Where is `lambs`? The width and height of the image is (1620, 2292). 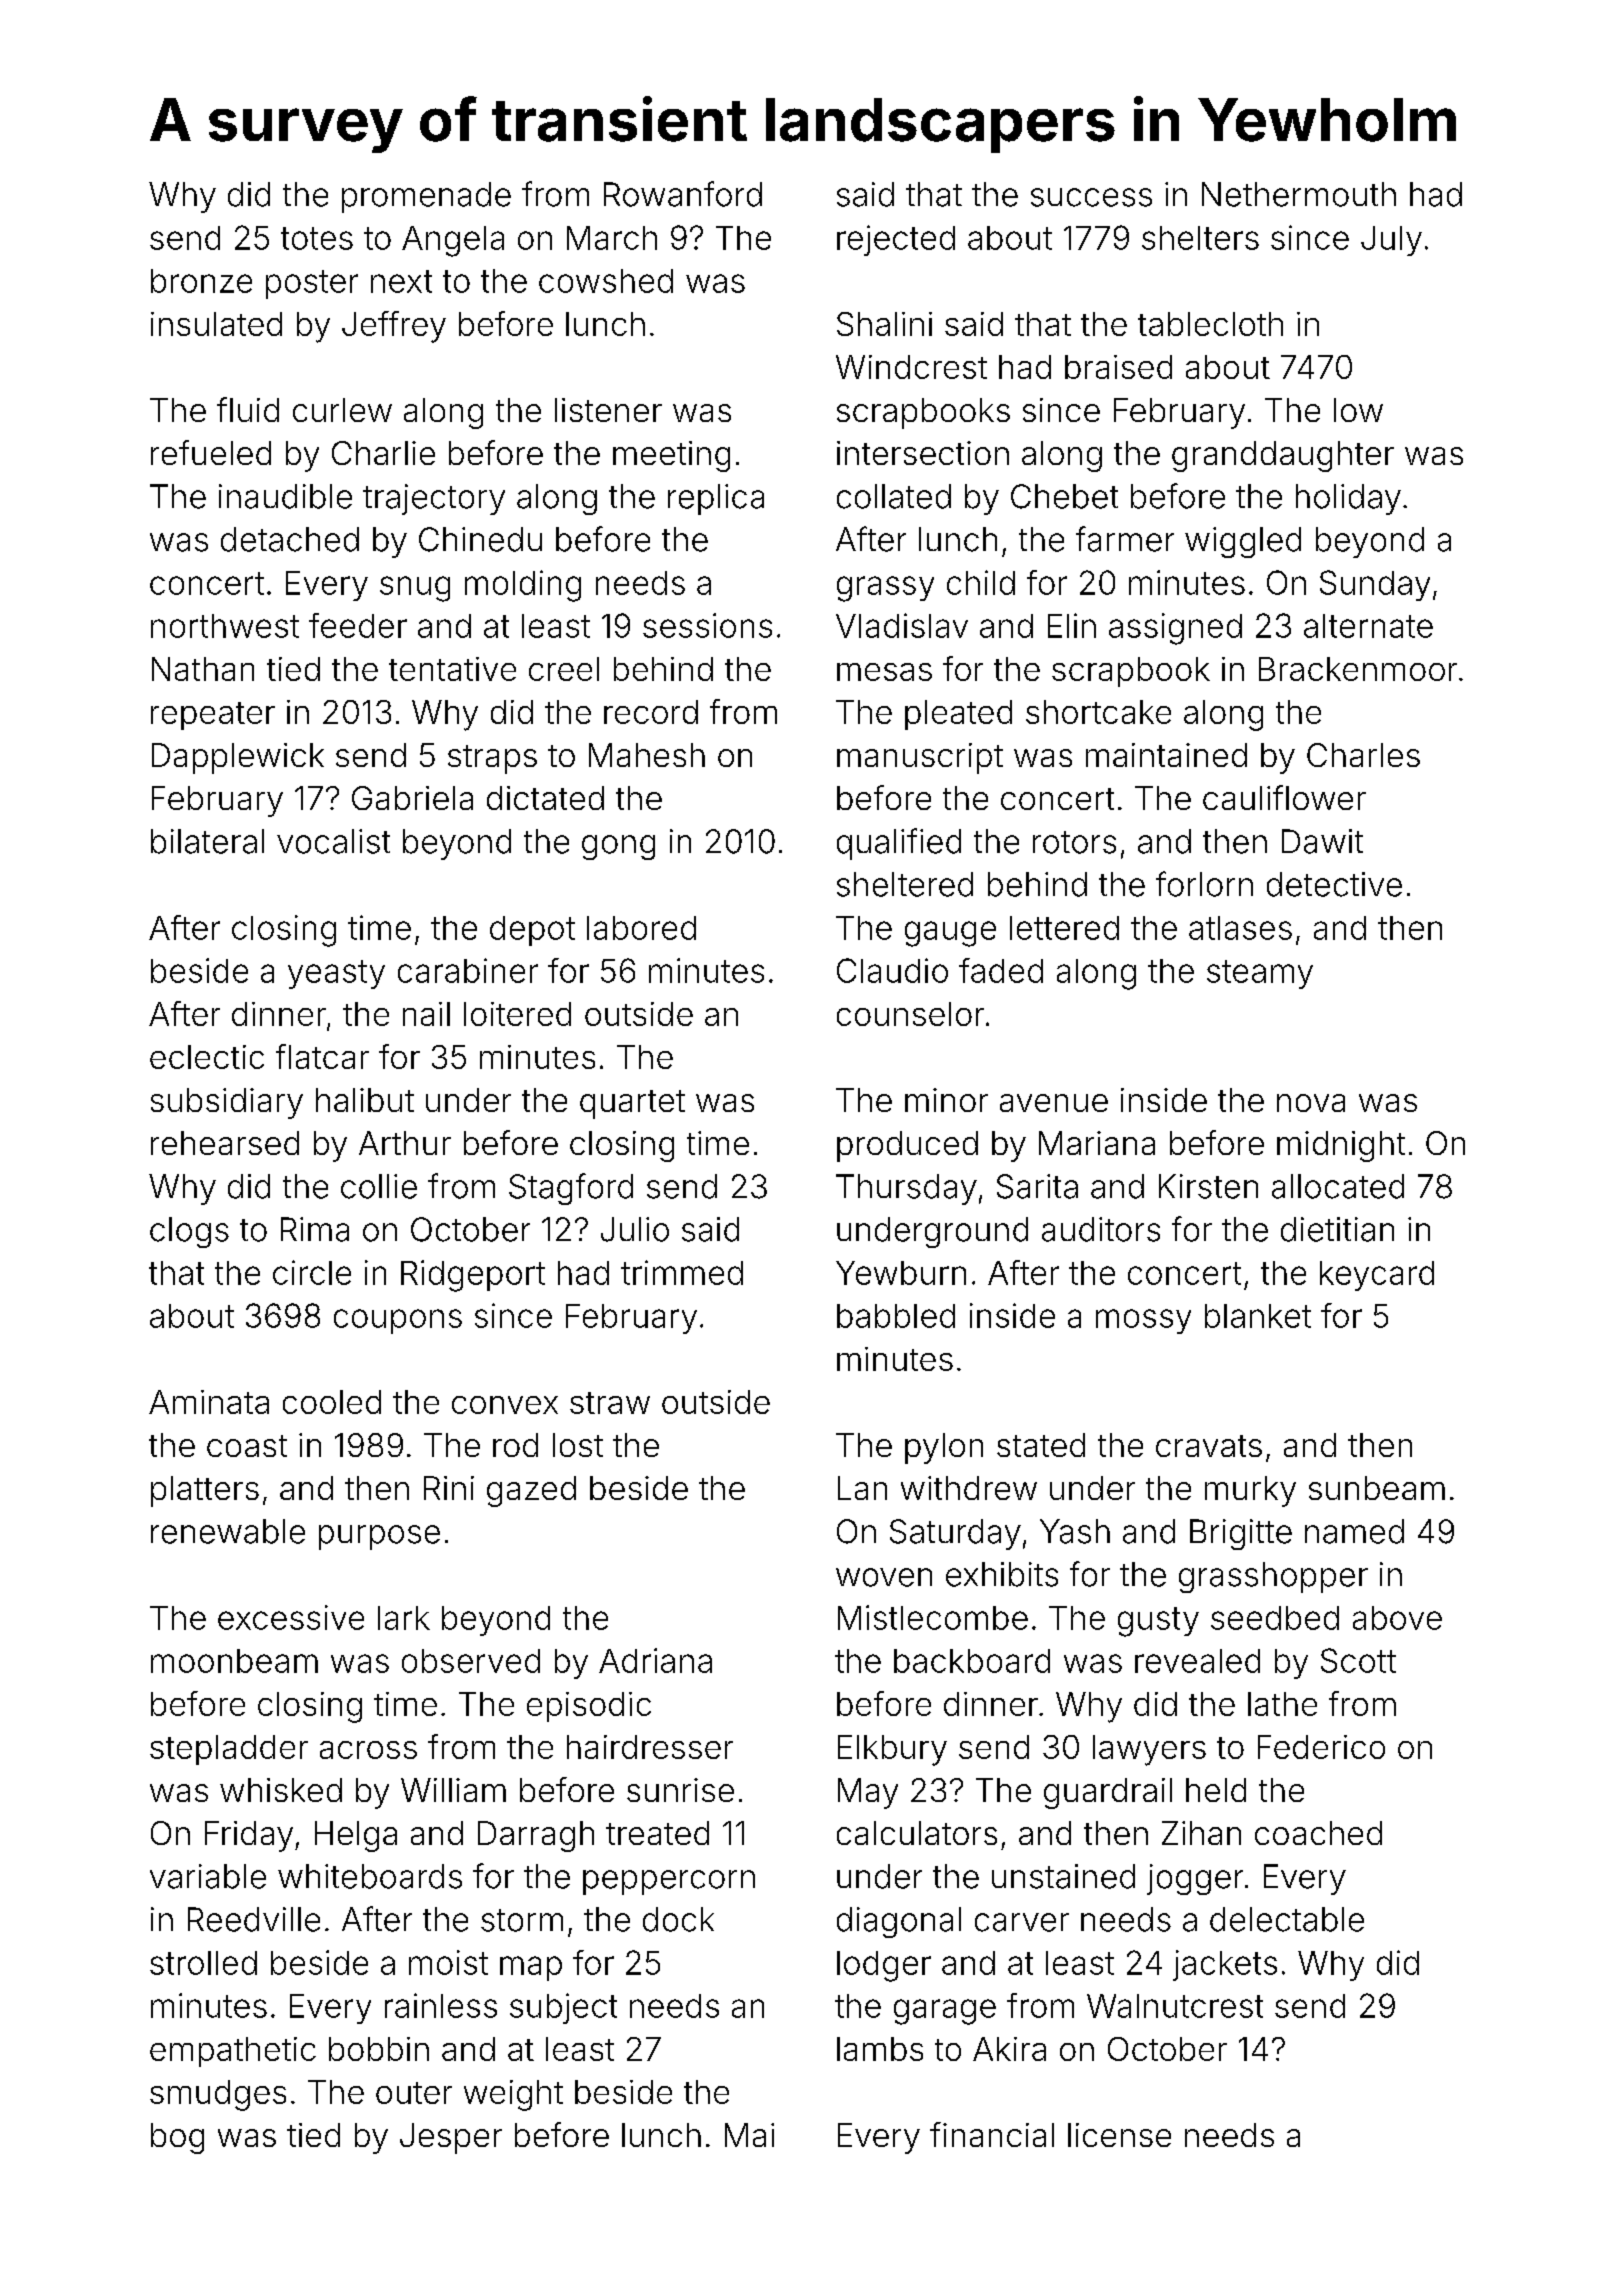
lambs is located at coordinates (880, 2049).
